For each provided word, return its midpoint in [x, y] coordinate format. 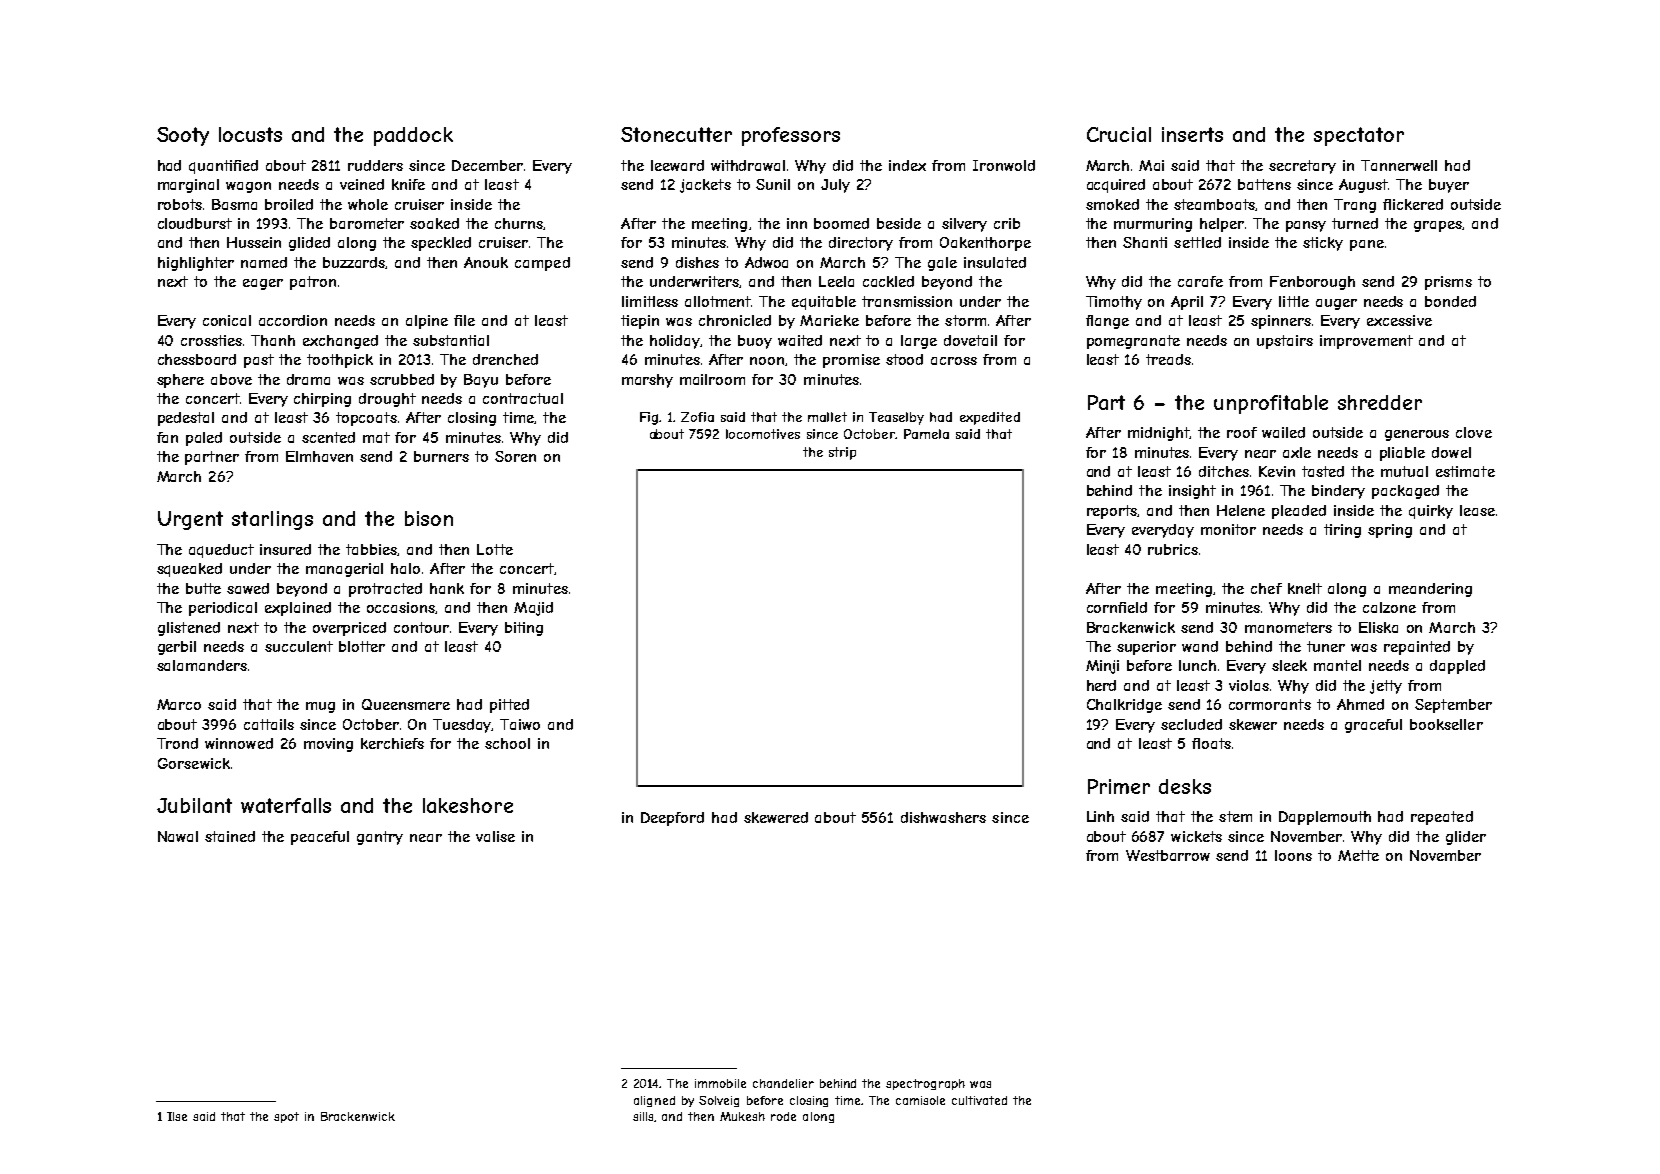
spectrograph [925, 1084]
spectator [1359, 136]
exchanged [340, 342]
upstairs [1285, 342]
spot [286, 1117]
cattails [269, 724]
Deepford [672, 819]
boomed [841, 223]
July [835, 186]
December [487, 165]
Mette [1358, 855]
